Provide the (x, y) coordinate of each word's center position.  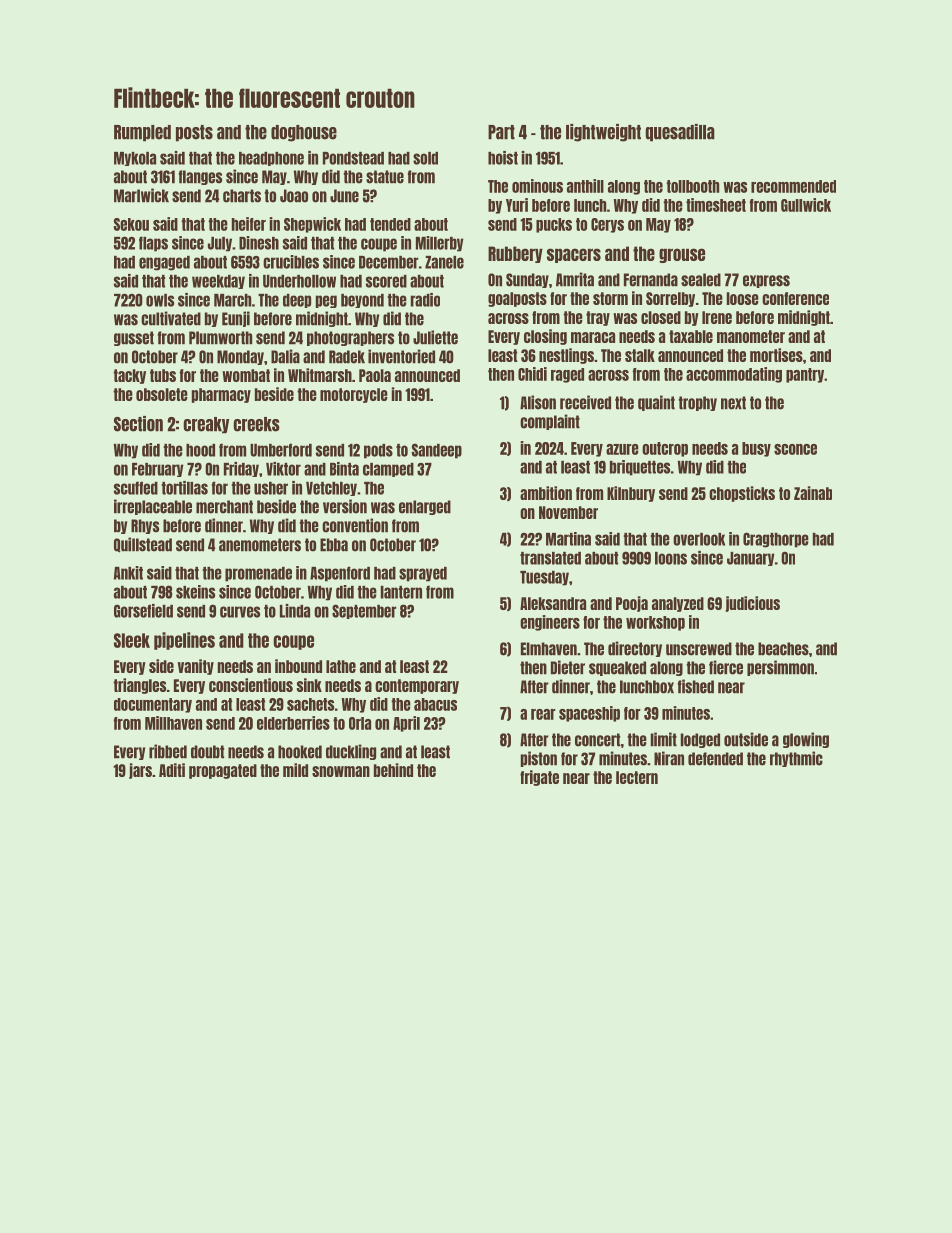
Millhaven (173, 723)
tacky (129, 376)
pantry (805, 375)
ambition (546, 493)
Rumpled (142, 133)
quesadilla (680, 133)
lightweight (603, 133)
